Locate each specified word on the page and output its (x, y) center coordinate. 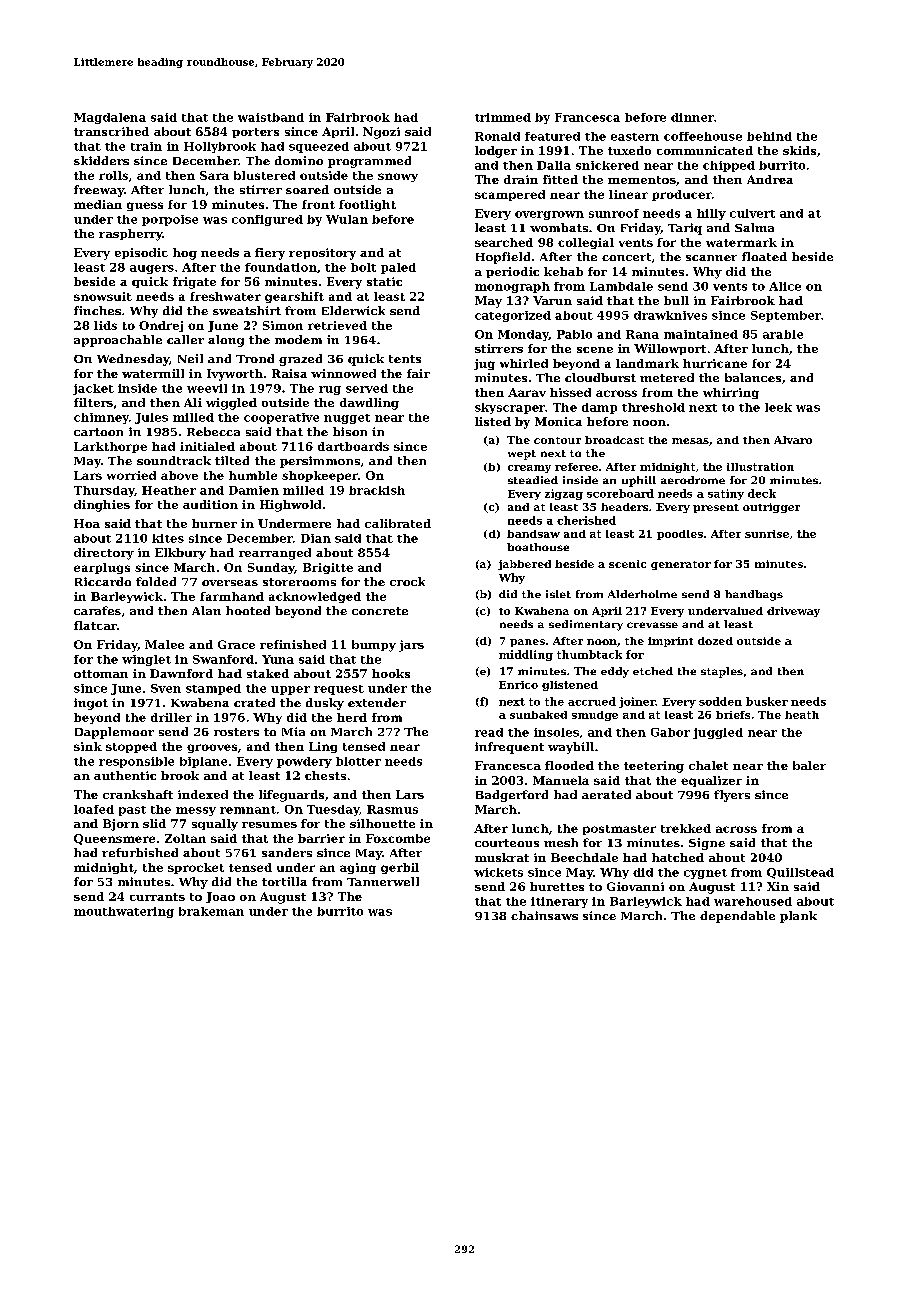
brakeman (211, 911)
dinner (692, 117)
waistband (271, 117)
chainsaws (544, 915)
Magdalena (110, 118)
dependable (737, 917)
